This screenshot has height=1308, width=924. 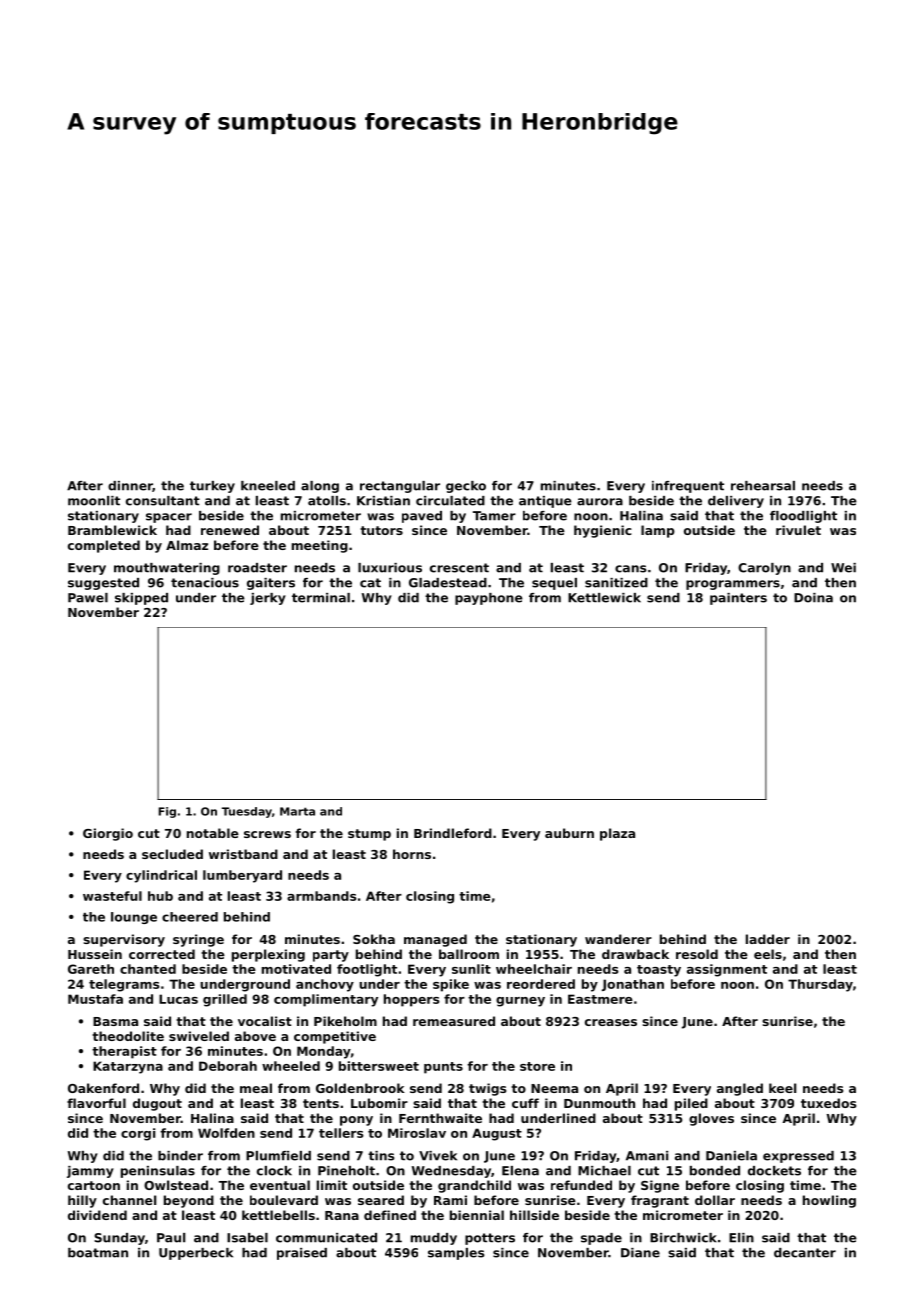 I want to click on lamp, so click(x=658, y=531).
